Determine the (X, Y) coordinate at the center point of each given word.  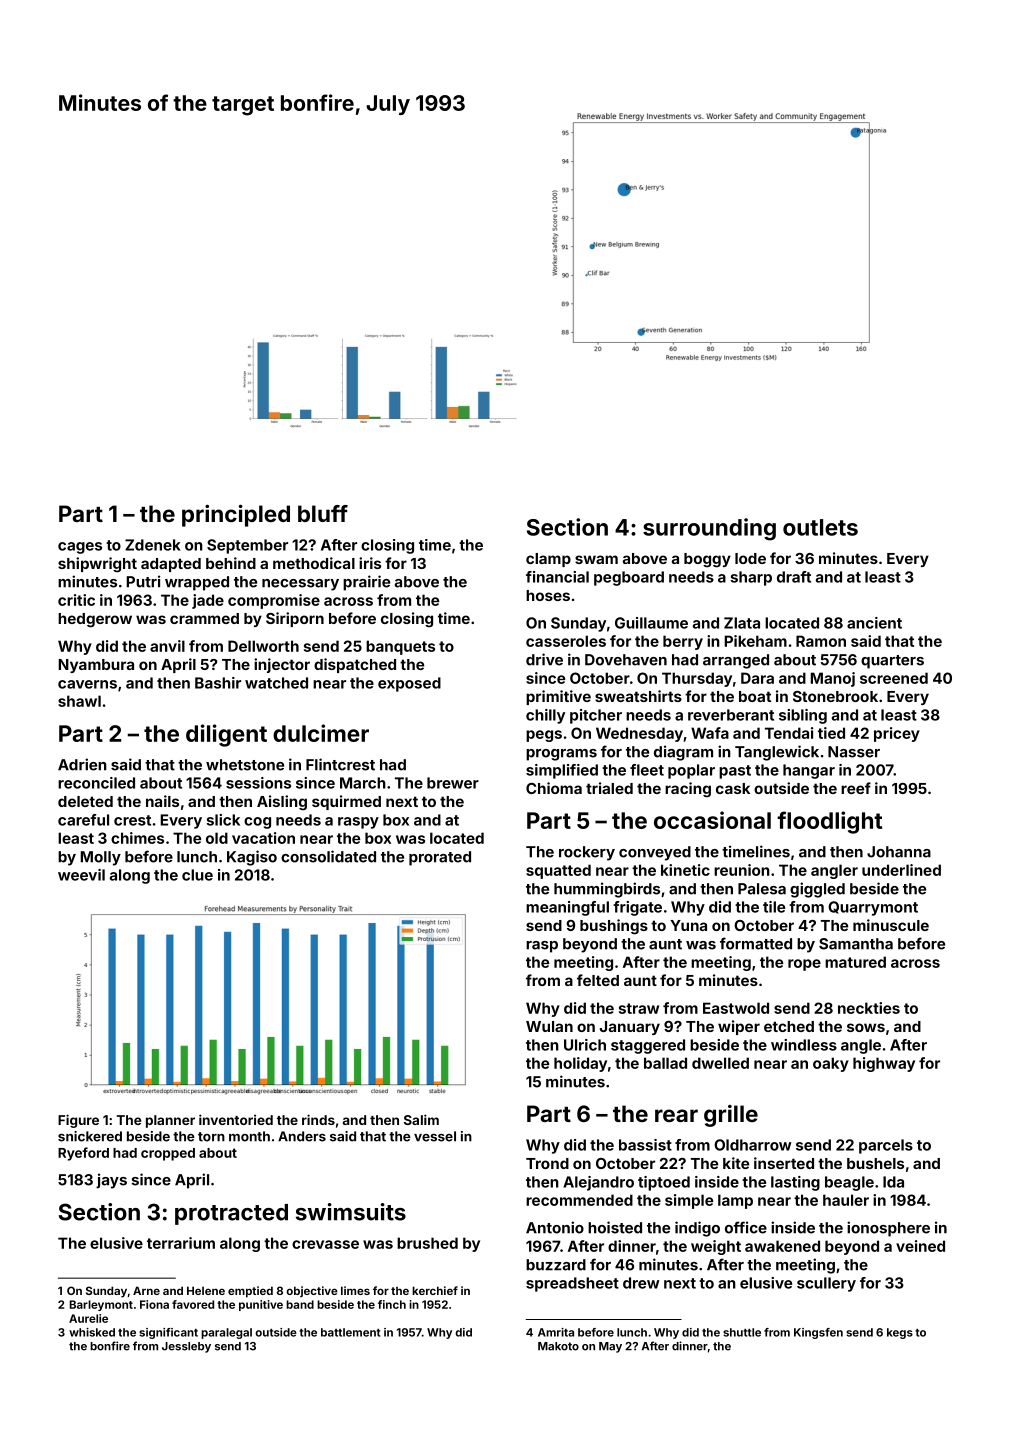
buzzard (556, 1265)
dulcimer (321, 733)
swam (596, 559)
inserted (784, 1163)
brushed (427, 1243)
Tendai (789, 733)
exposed (409, 684)
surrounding (709, 529)
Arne (146, 1290)
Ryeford (83, 1154)
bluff (323, 513)
